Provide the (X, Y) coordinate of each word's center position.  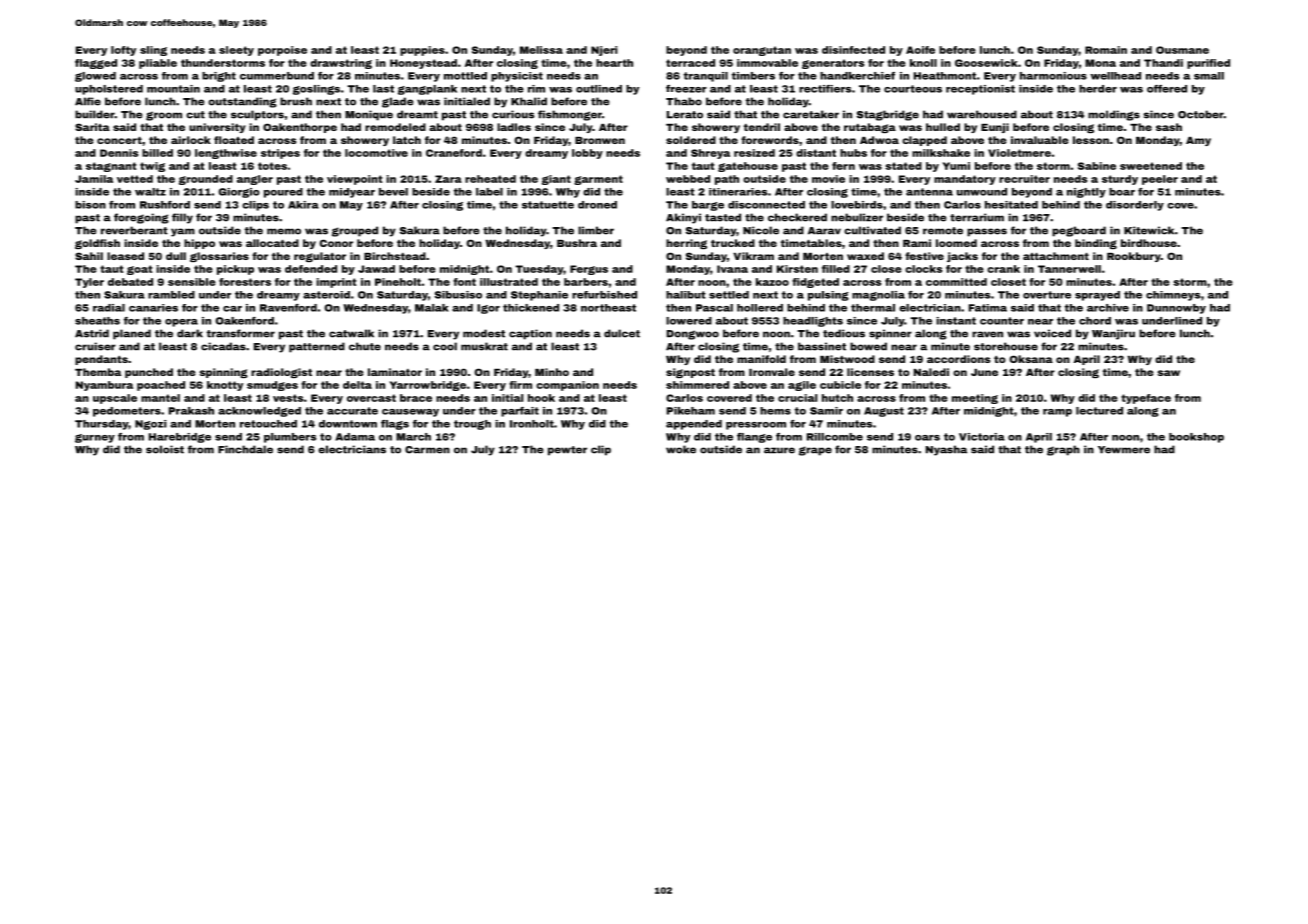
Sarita (92, 127)
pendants (101, 360)
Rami (917, 243)
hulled (943, 127)
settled (729, 295)
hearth (614, 63)
